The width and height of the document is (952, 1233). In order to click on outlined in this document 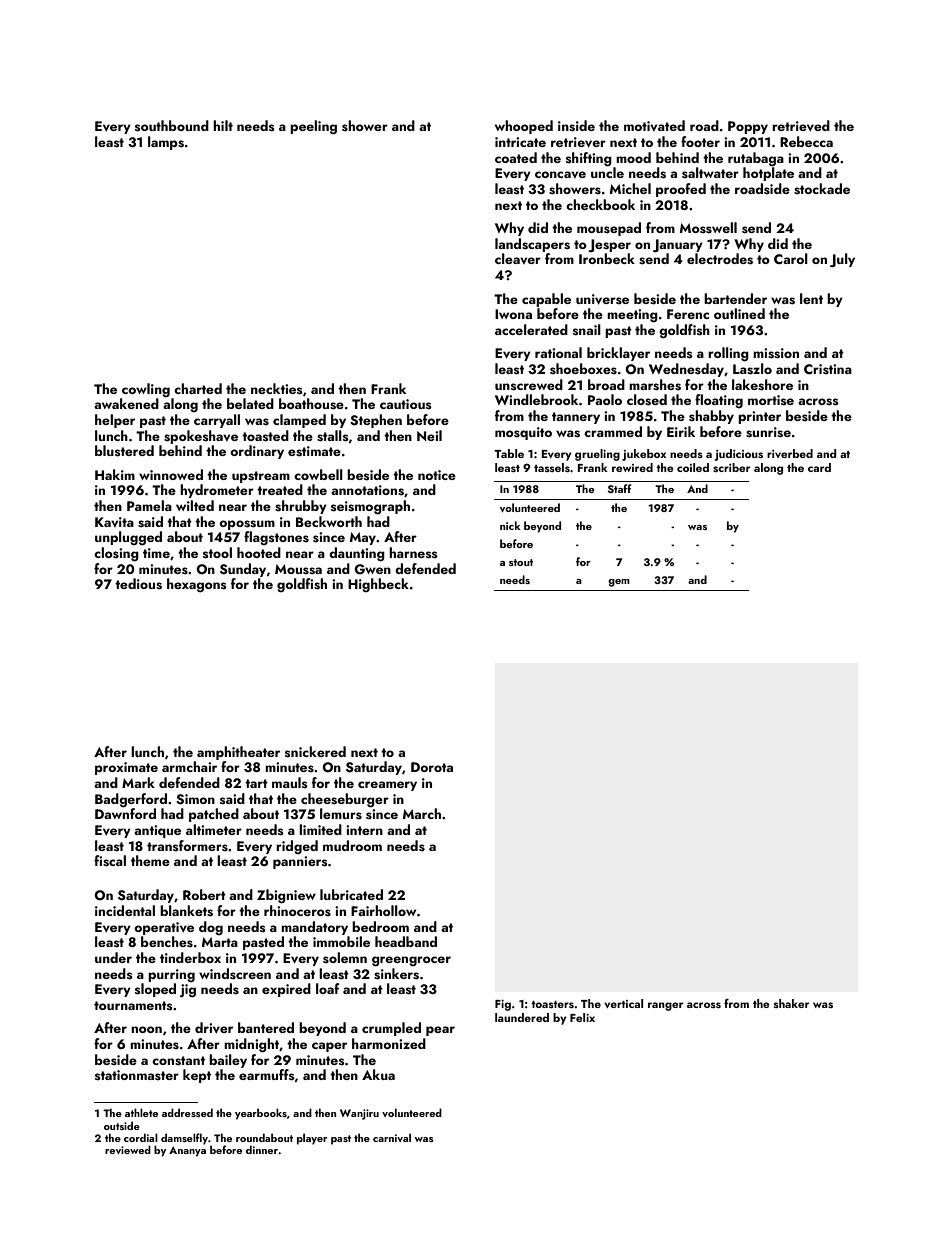, I will do `click(739, 313)`.
